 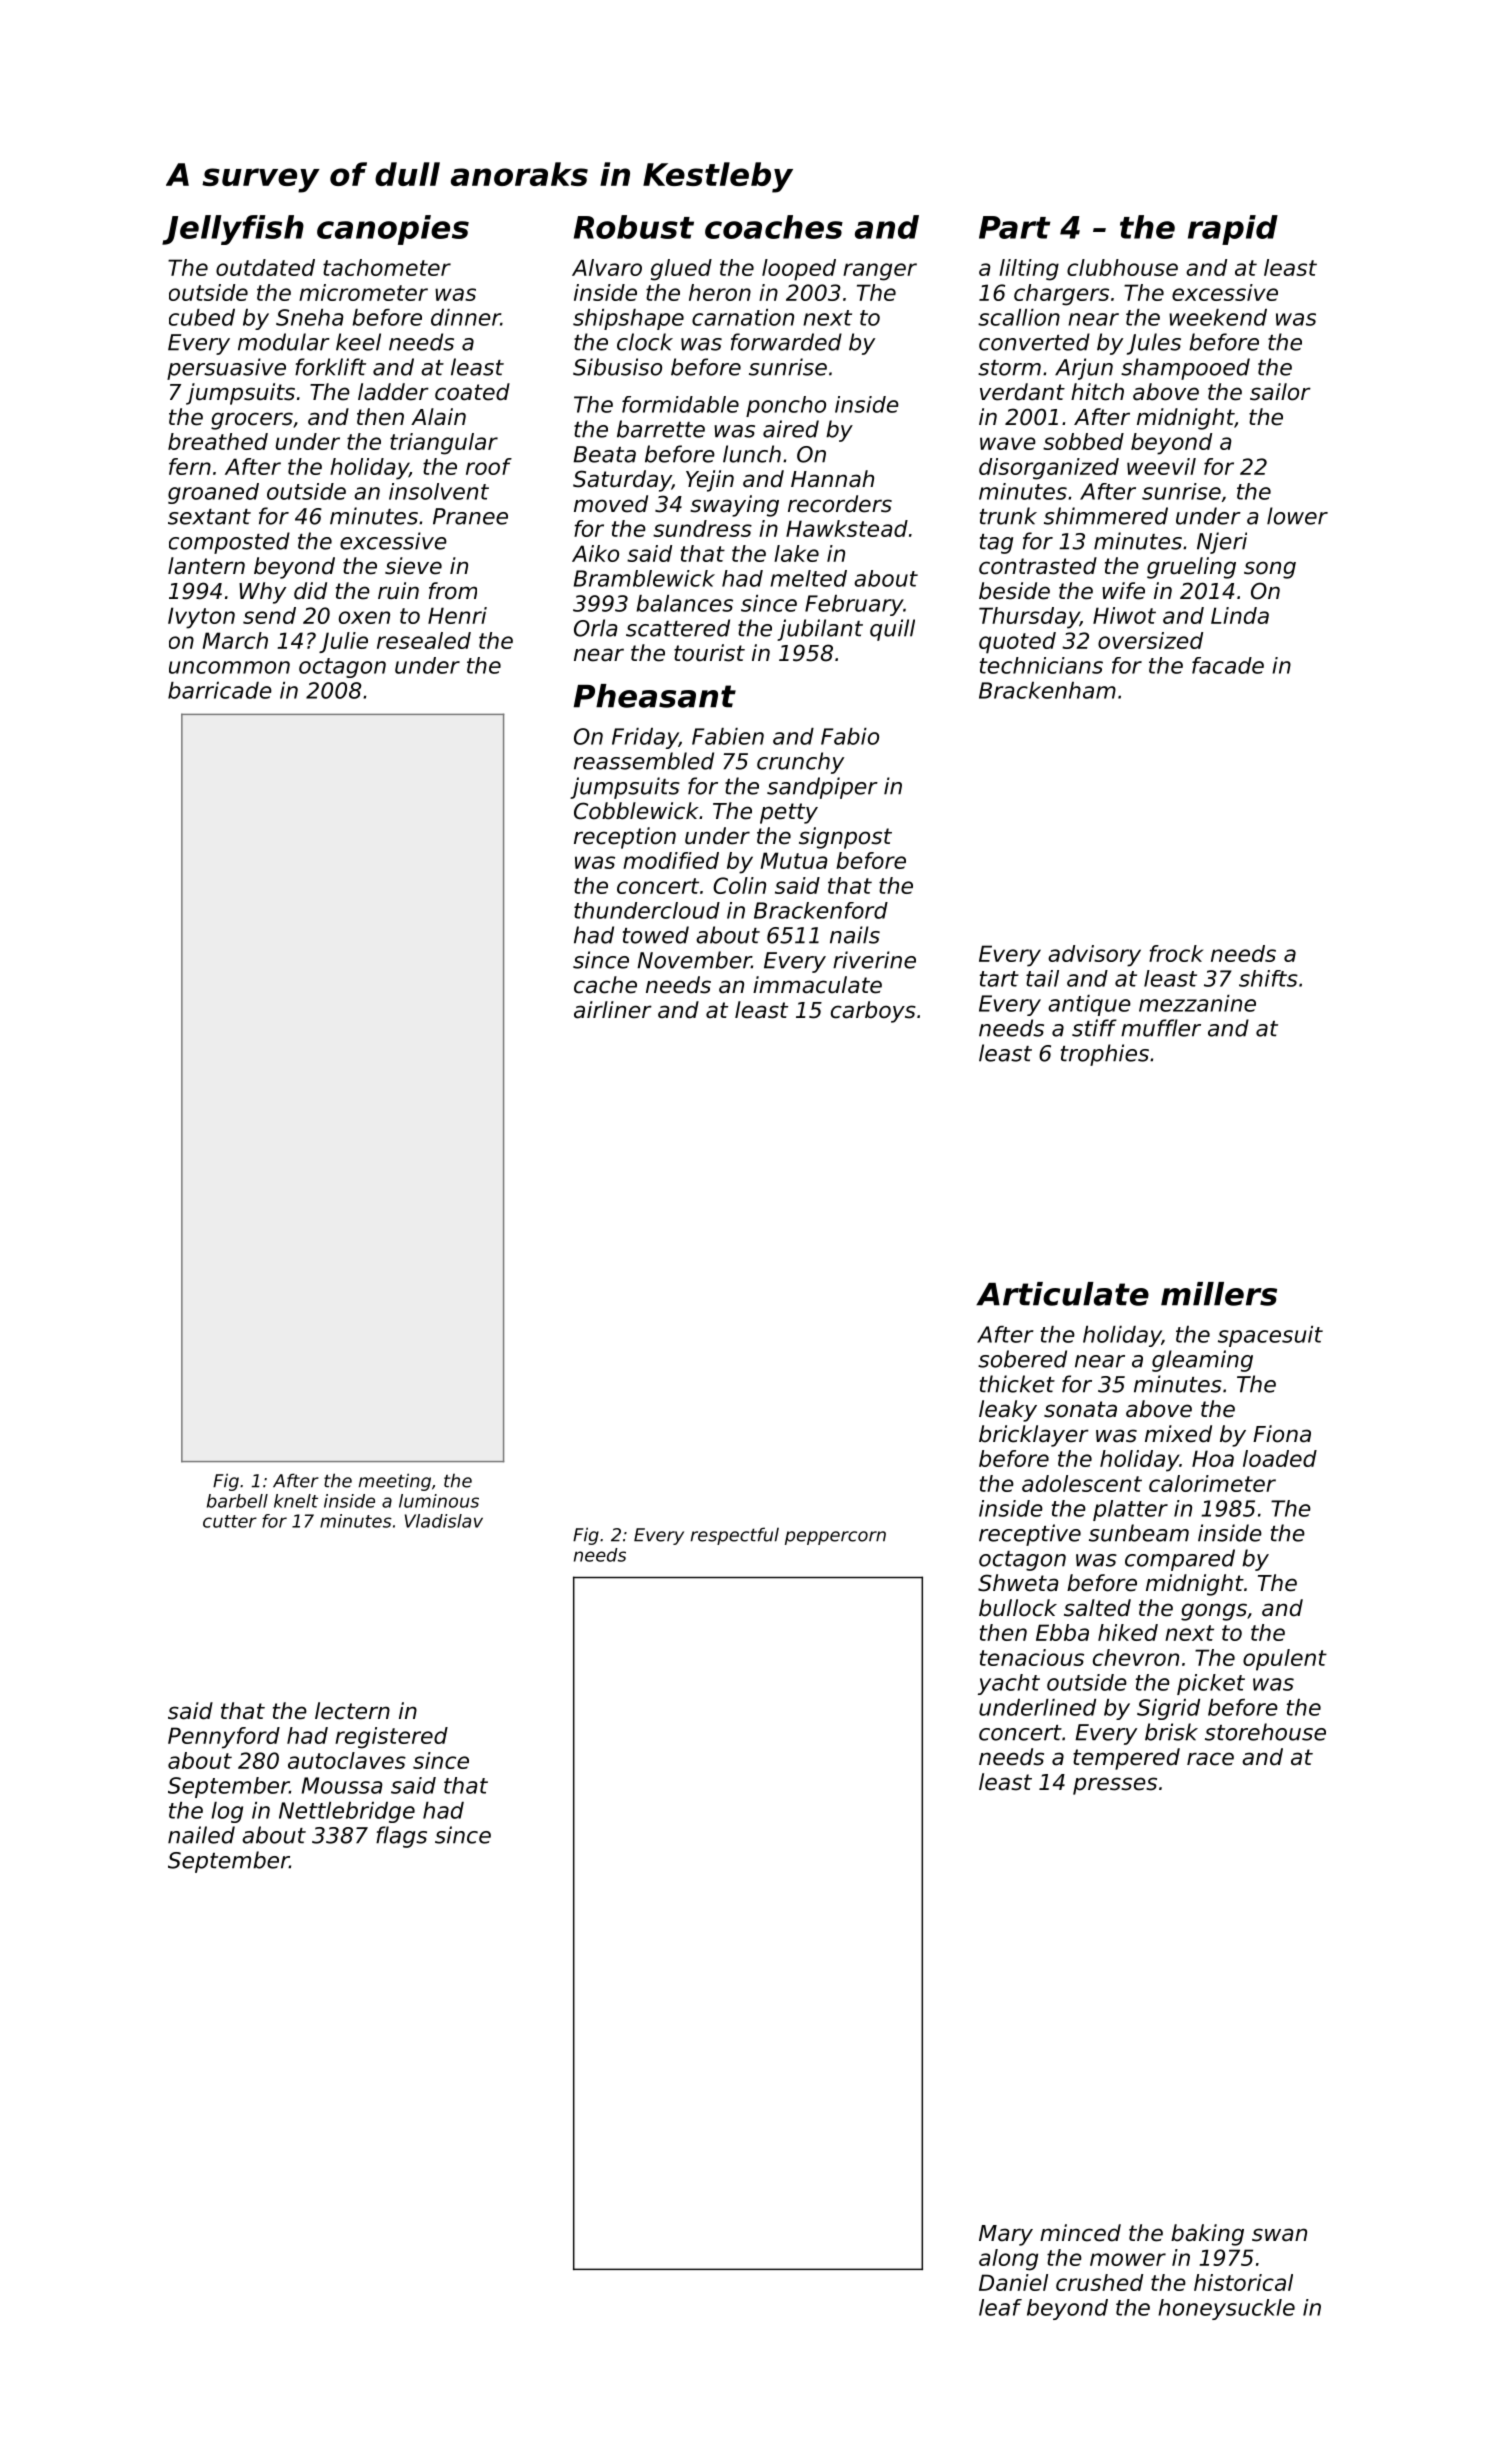 What do you see at coordinates (1000, 2307) in the screenshot?
I see `leaf` at bounding box center [1000, 2307].
